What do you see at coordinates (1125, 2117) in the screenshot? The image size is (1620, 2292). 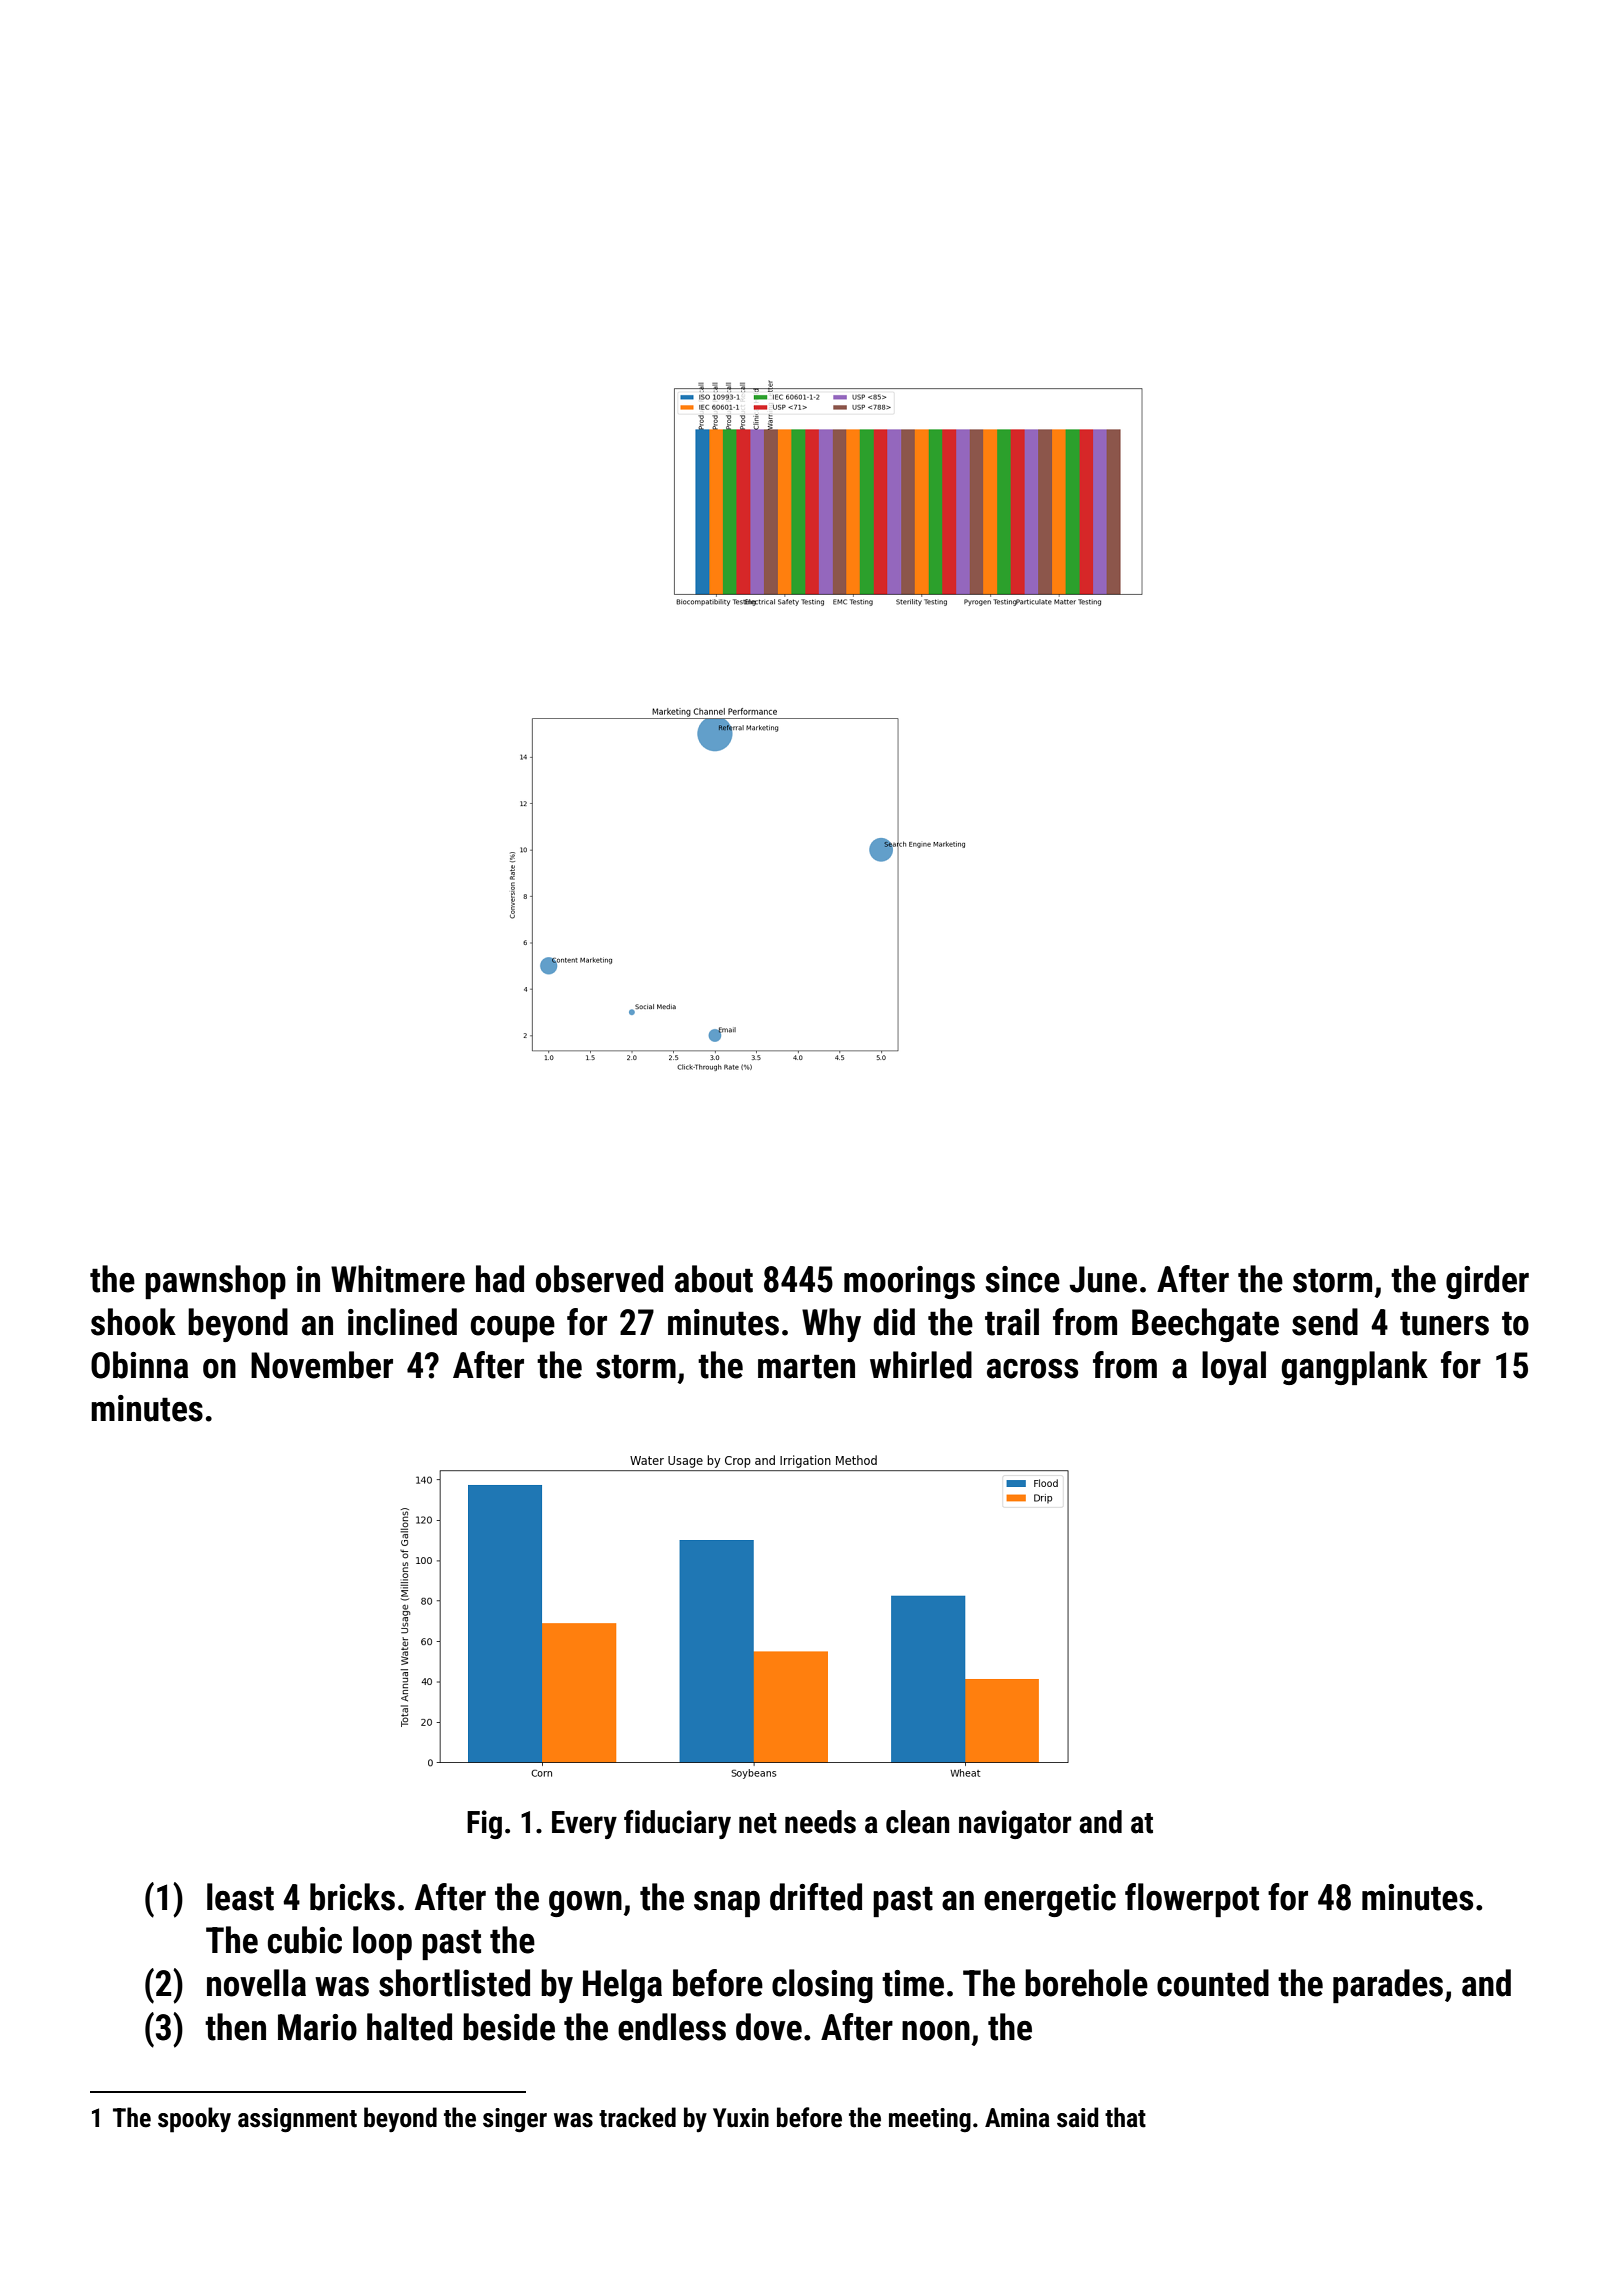 I see `that` at bounding box center [1125, 2117].
